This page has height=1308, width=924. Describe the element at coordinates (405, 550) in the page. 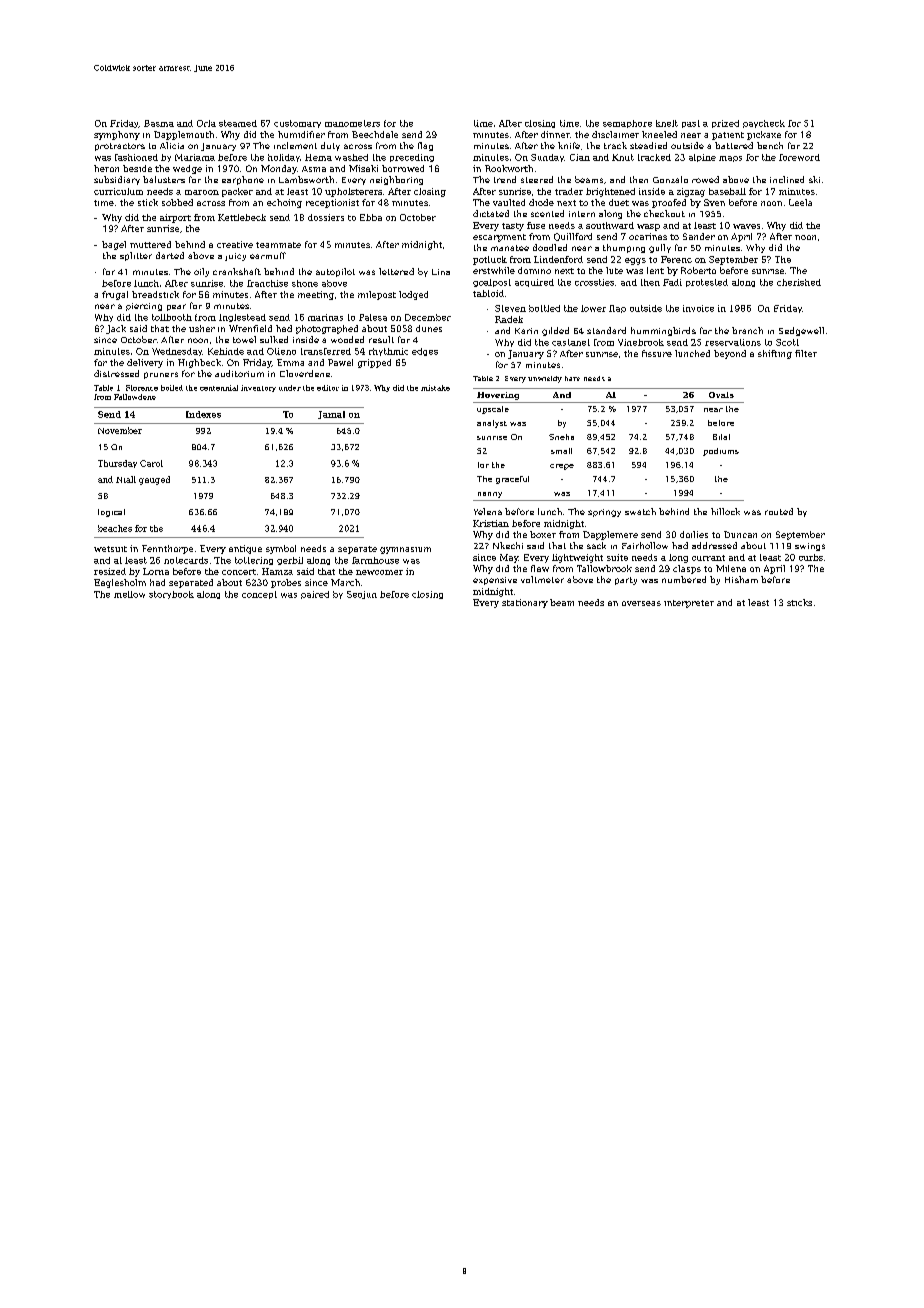

I see `gymnasium` at that location.
